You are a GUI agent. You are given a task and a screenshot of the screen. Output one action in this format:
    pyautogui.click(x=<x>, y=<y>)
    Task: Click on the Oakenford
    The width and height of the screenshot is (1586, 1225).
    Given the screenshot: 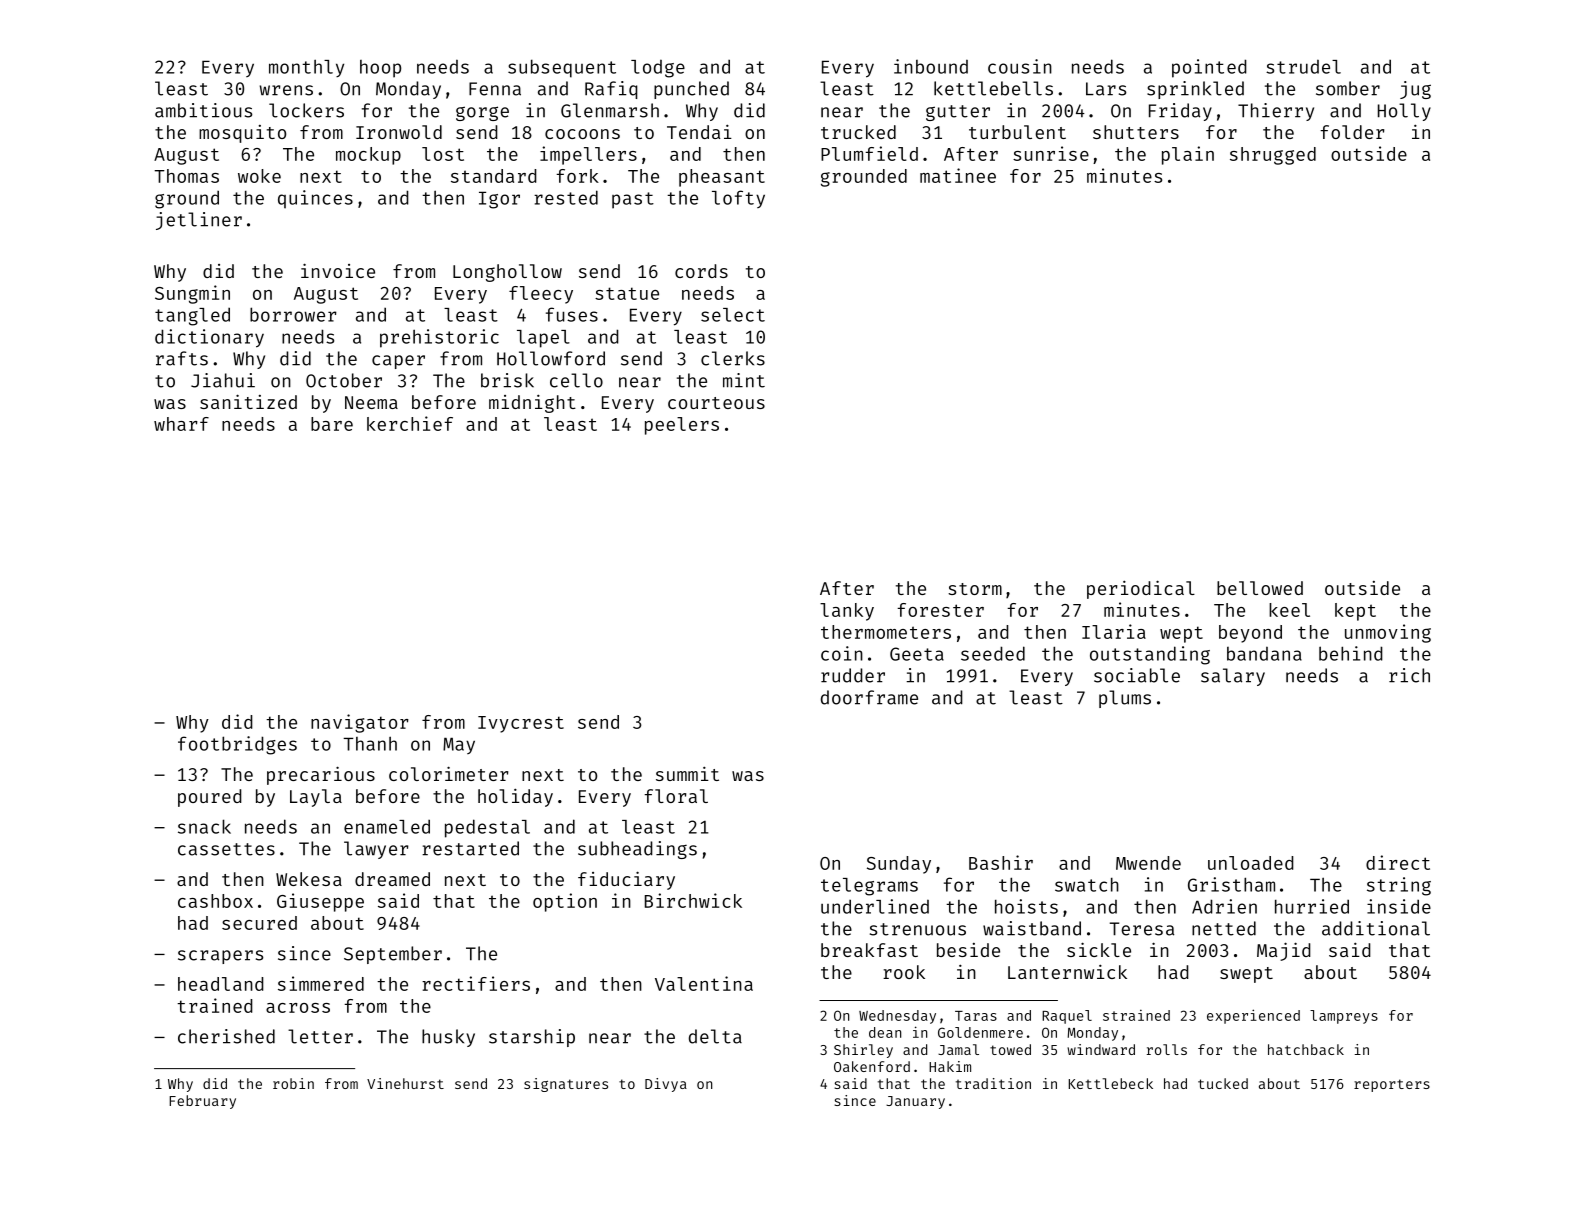 What is the action you would take?
    pyautogui.click(x=872, y=1066)
